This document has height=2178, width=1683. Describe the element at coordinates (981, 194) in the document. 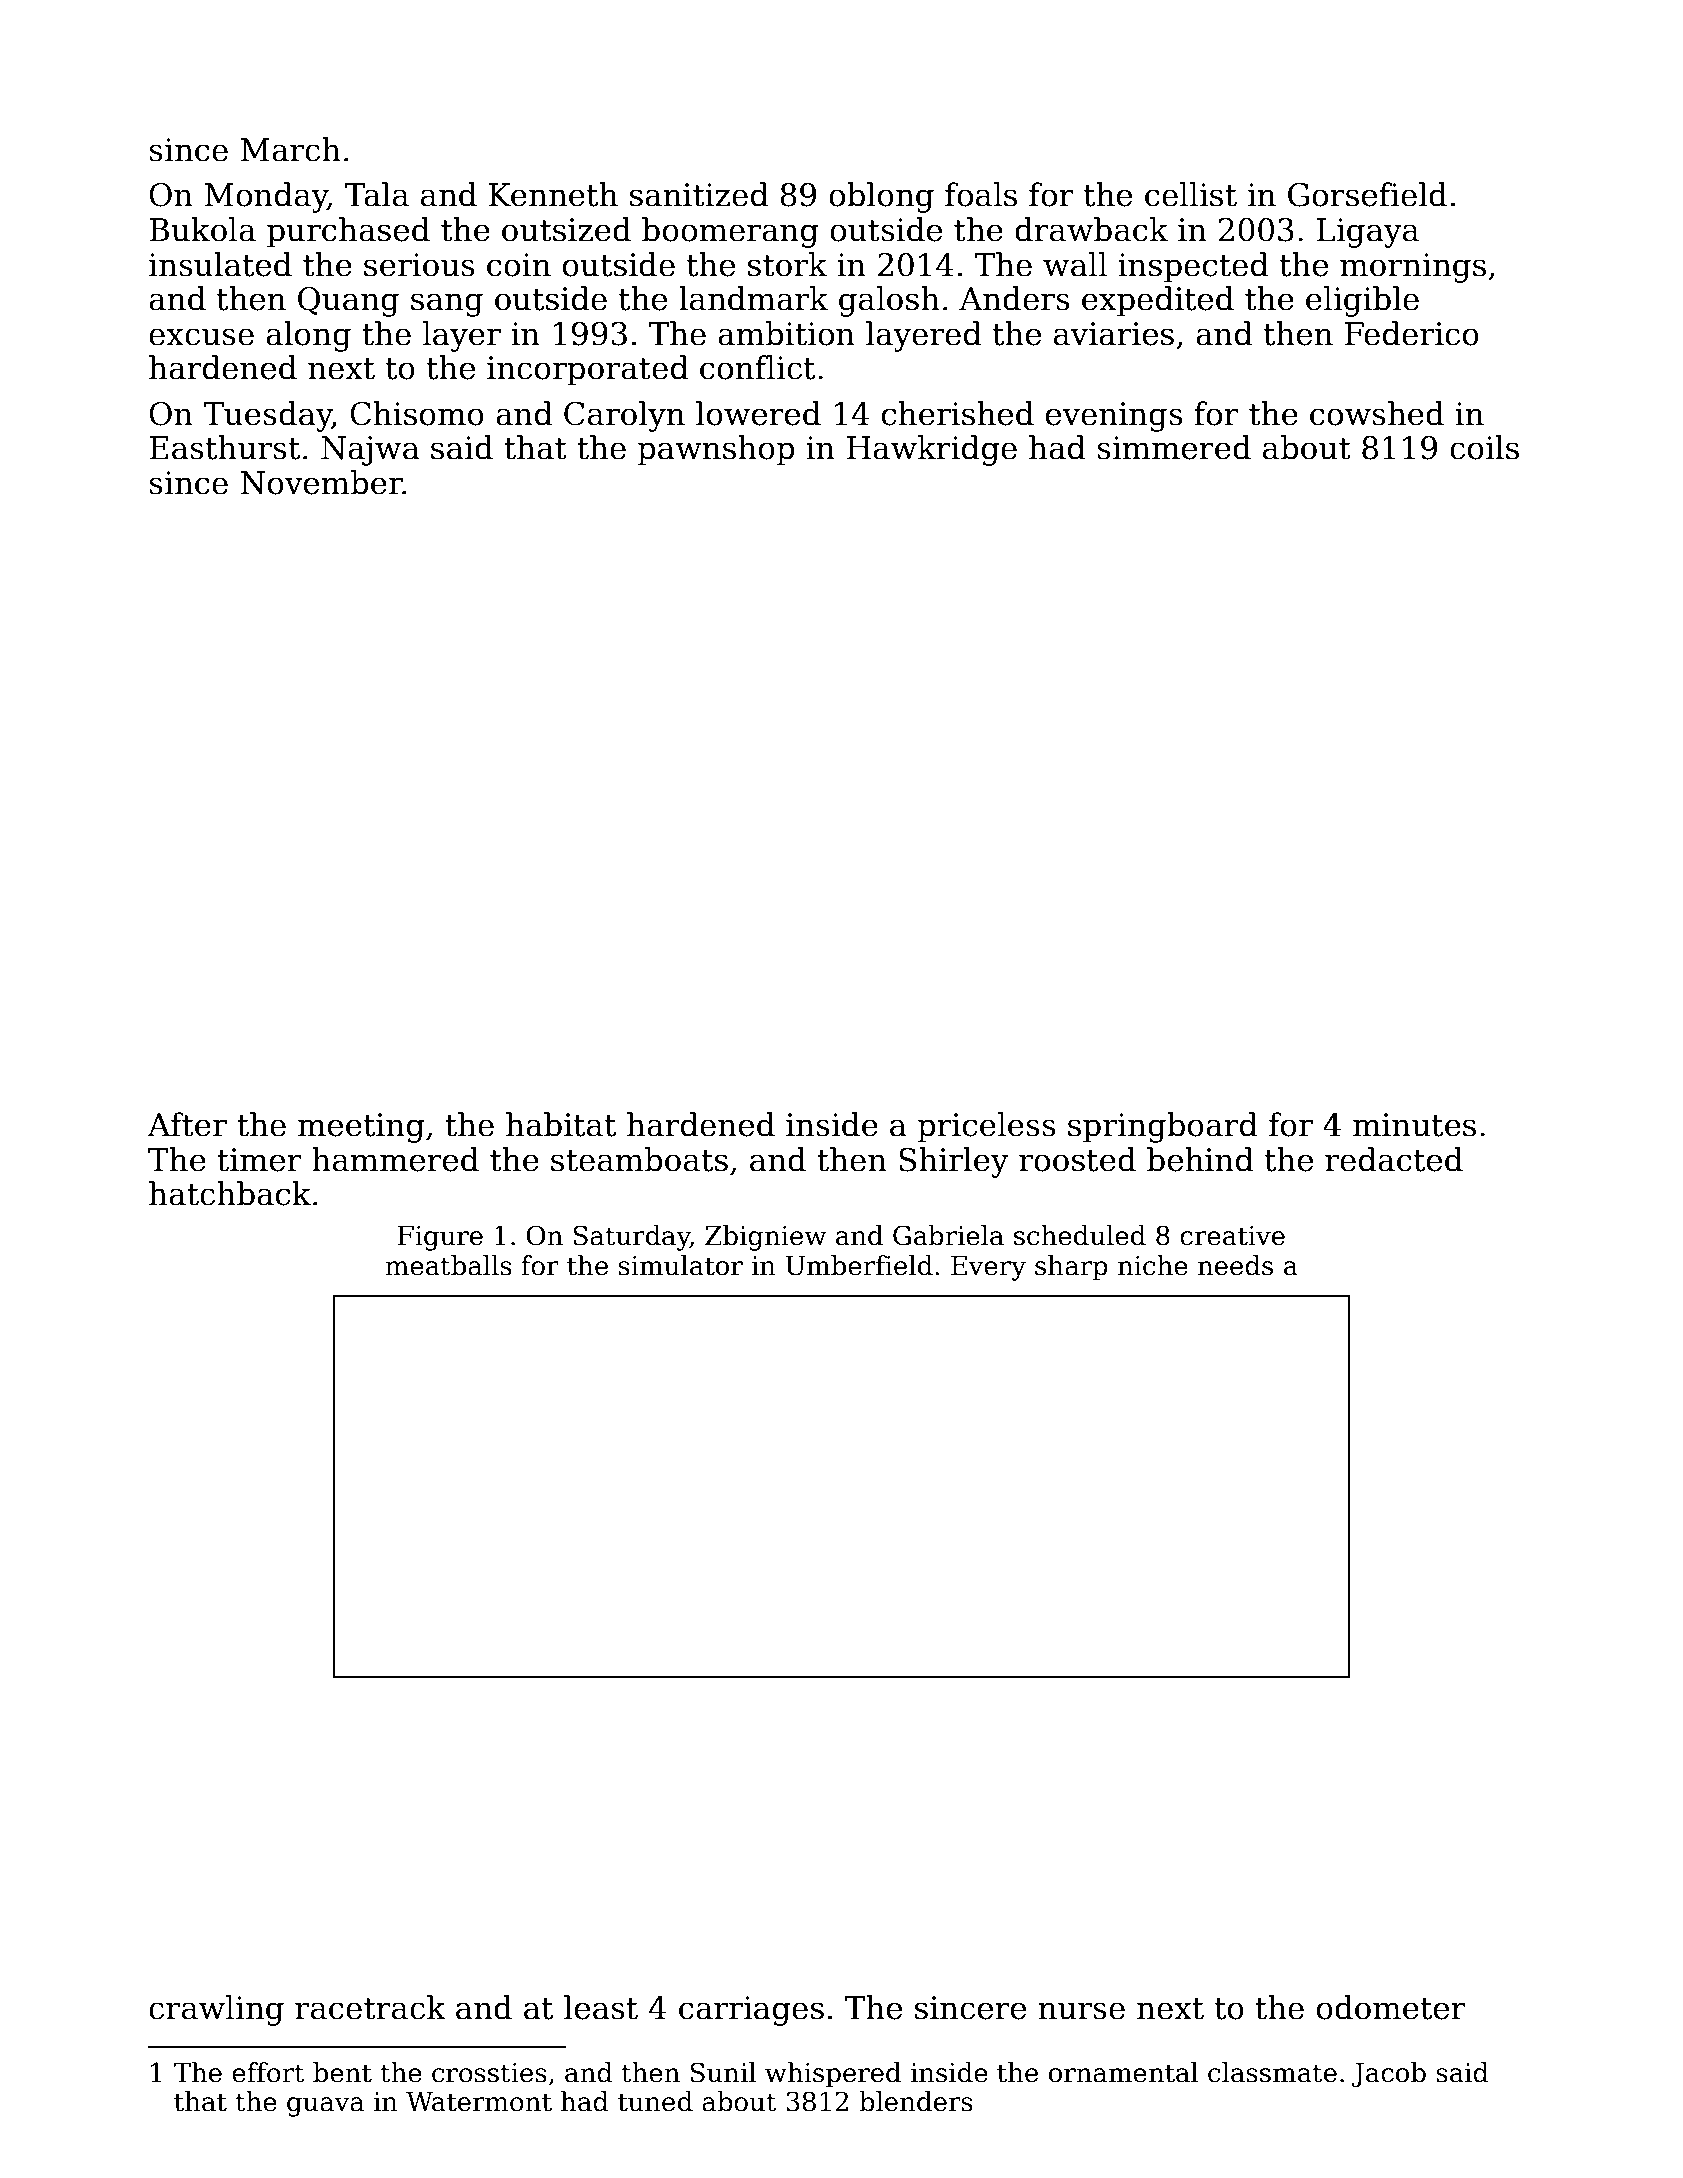

I see `foals` at that location.
